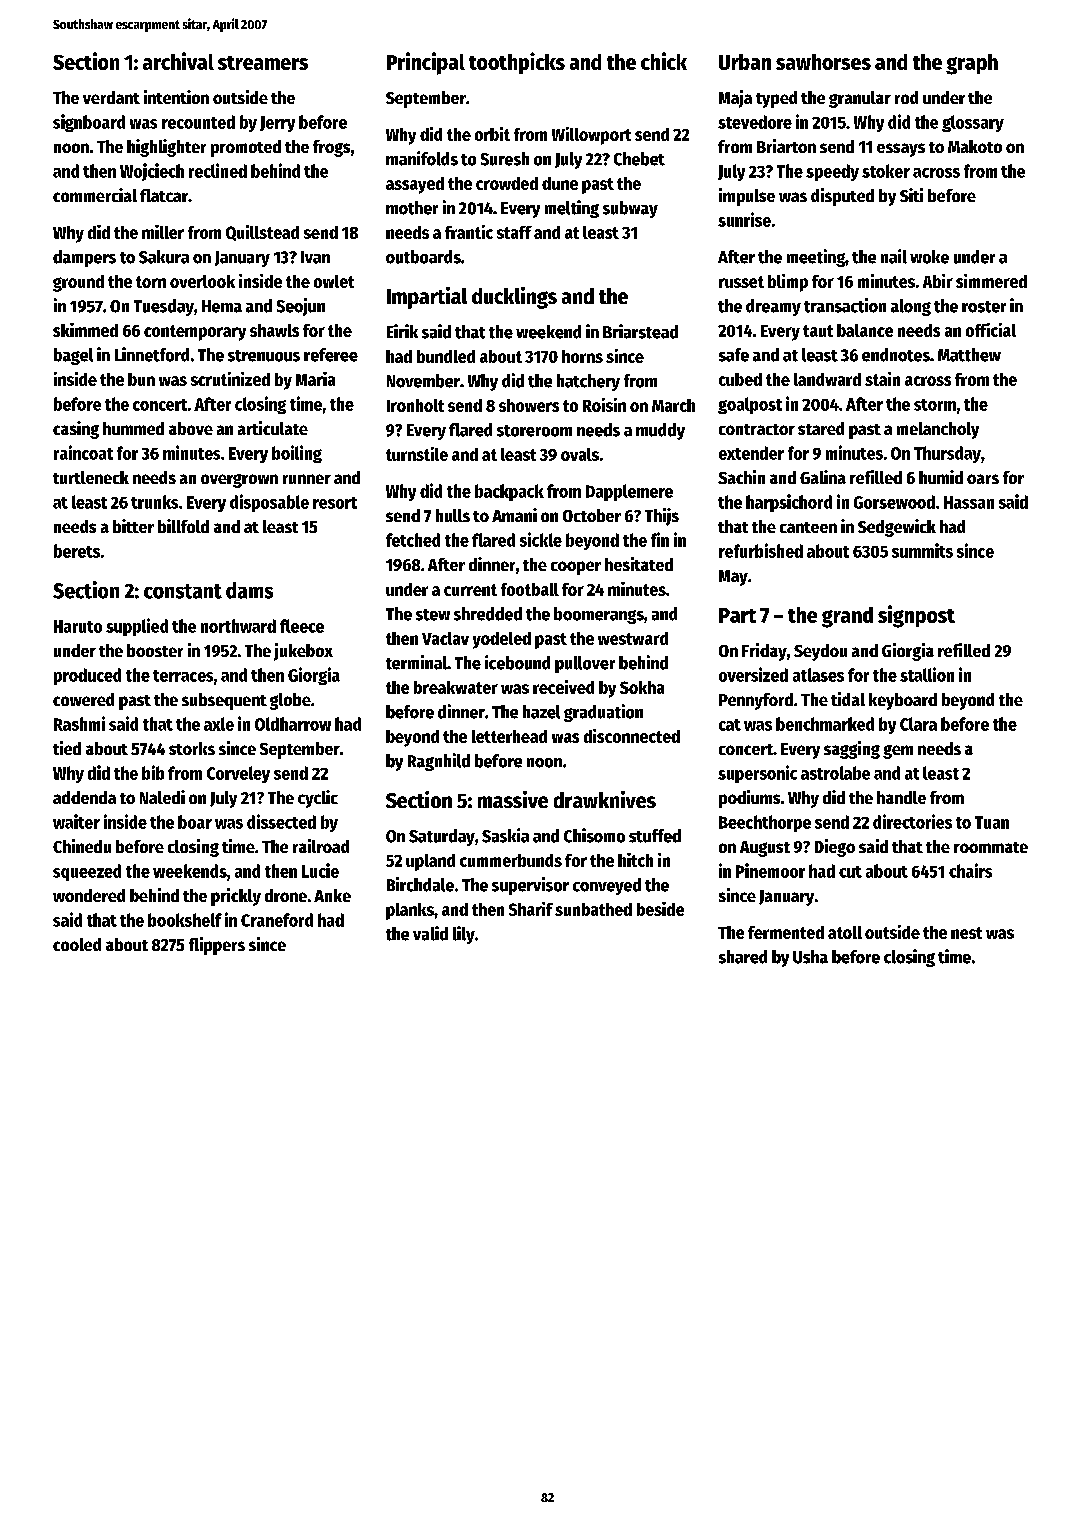 The width and height of the screenshot is (1082, 1530). What do you see at coordinates (178, 61) in the screenshot?
I see `archival` at bounding box center [178, 61].
